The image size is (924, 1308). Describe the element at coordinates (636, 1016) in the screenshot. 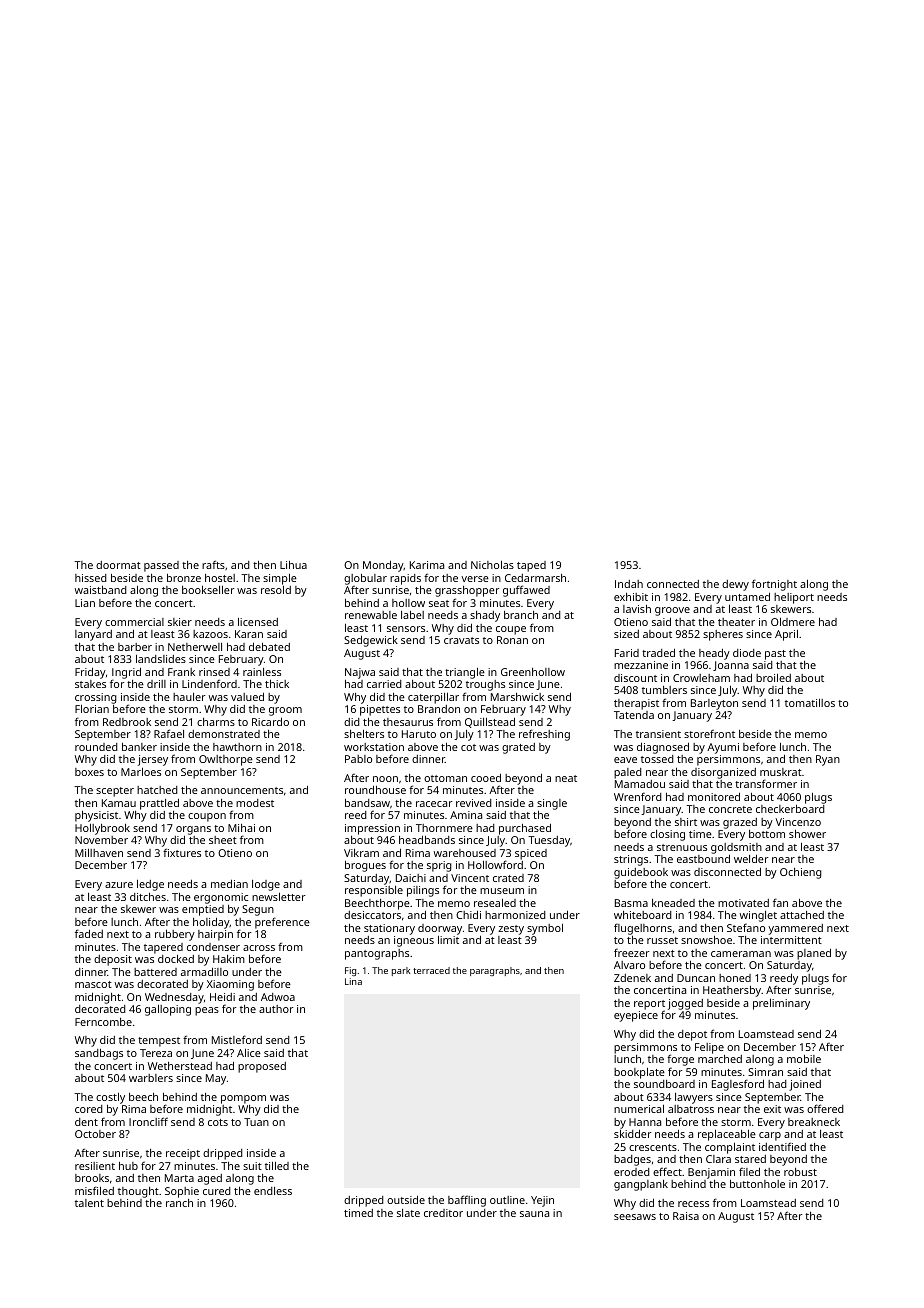

I see `eyepiece` at that location.
